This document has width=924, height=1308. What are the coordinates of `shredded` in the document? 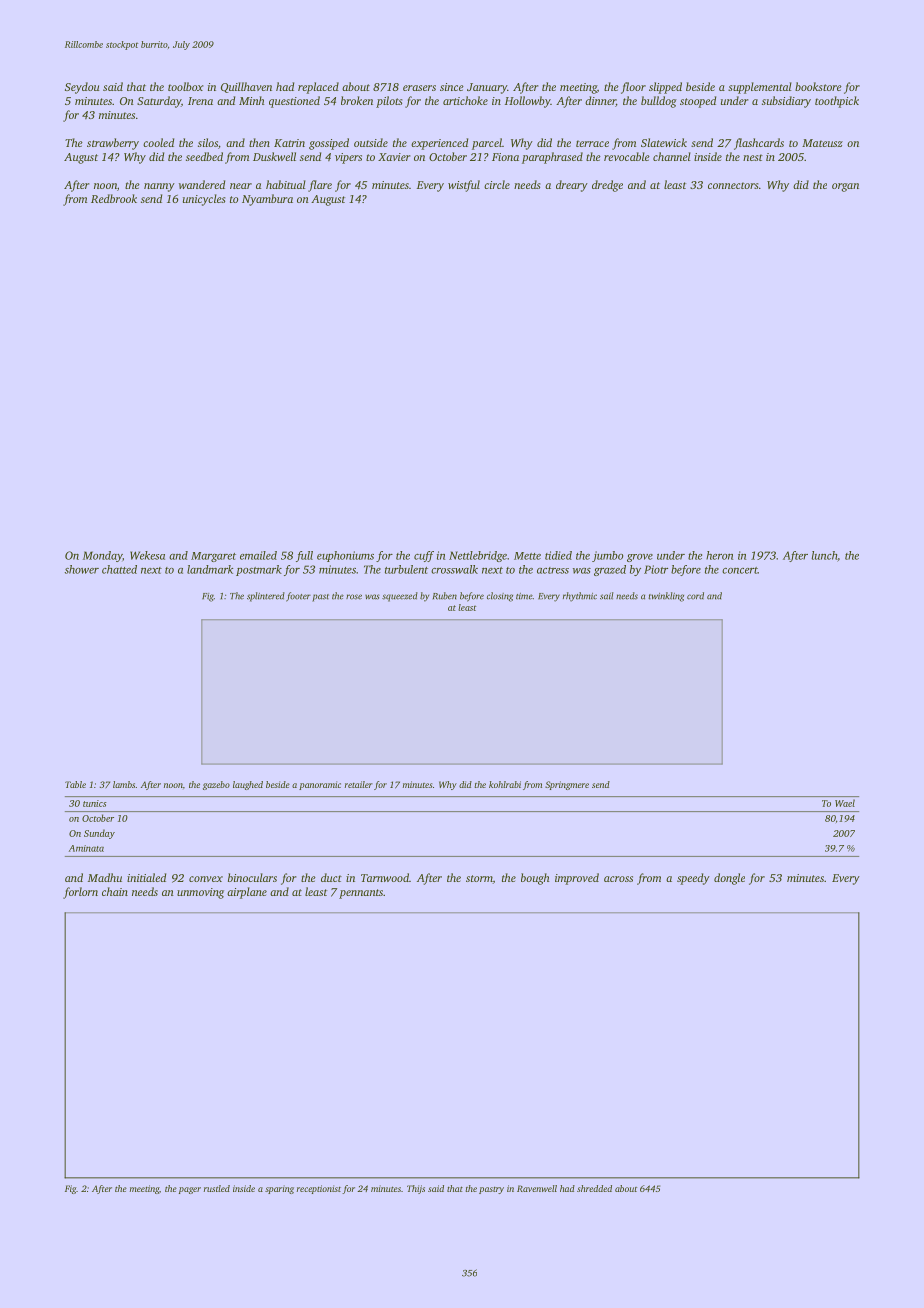 It's located at (594, 1188).
